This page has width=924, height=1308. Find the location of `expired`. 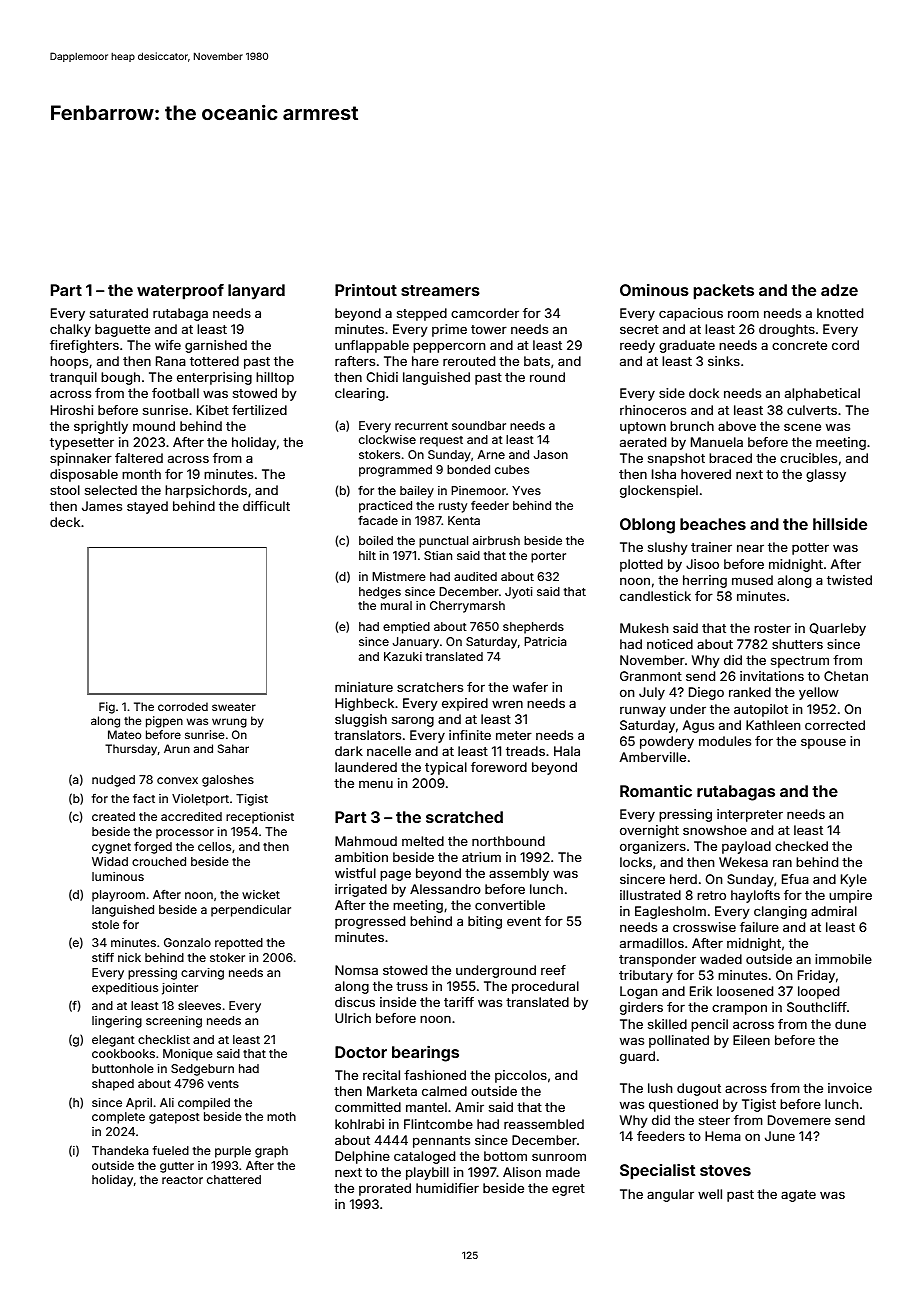

expired is located at coordinates (465, 704).
